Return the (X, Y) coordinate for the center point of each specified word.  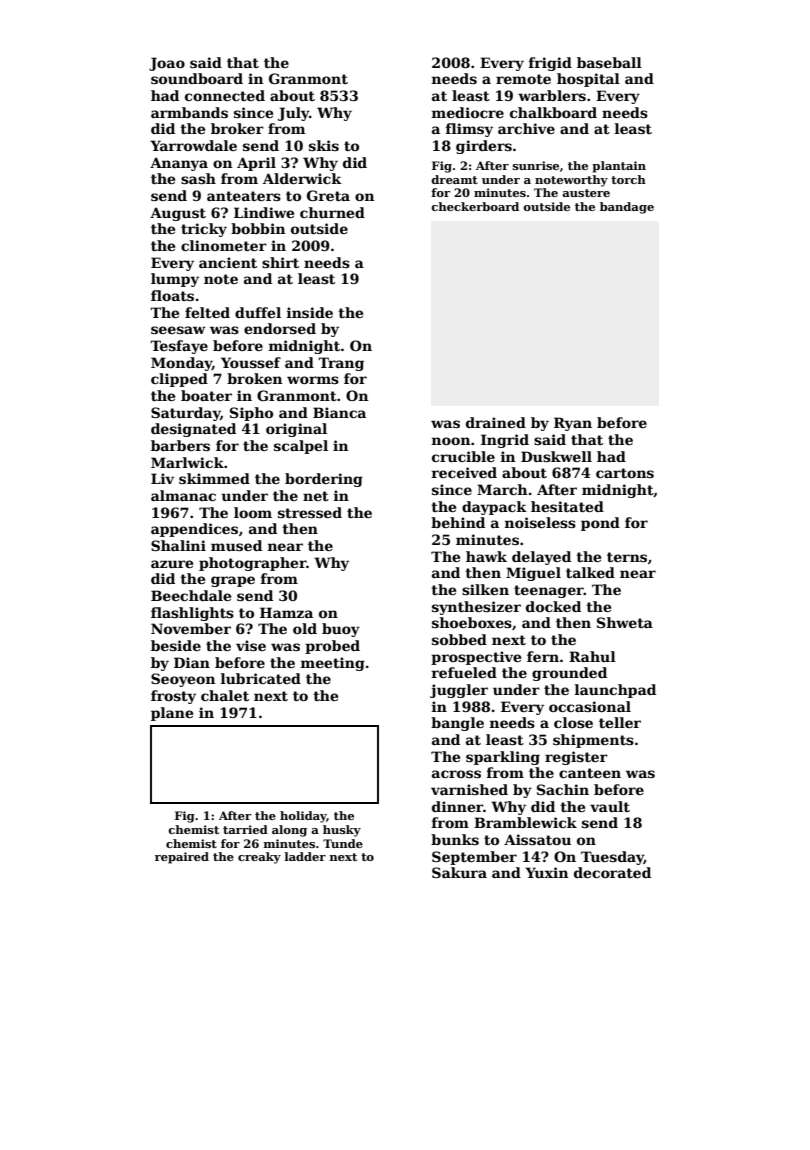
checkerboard (475, 206)
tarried (245, 829)
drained (496, 422)
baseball (609, 62)
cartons (625, 473)
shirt (280, 262)
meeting (333, 664)
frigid (550, 64)
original (296, 430)
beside (176, 645)
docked (553, 606)
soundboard (197, 78)
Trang (341, 364)
